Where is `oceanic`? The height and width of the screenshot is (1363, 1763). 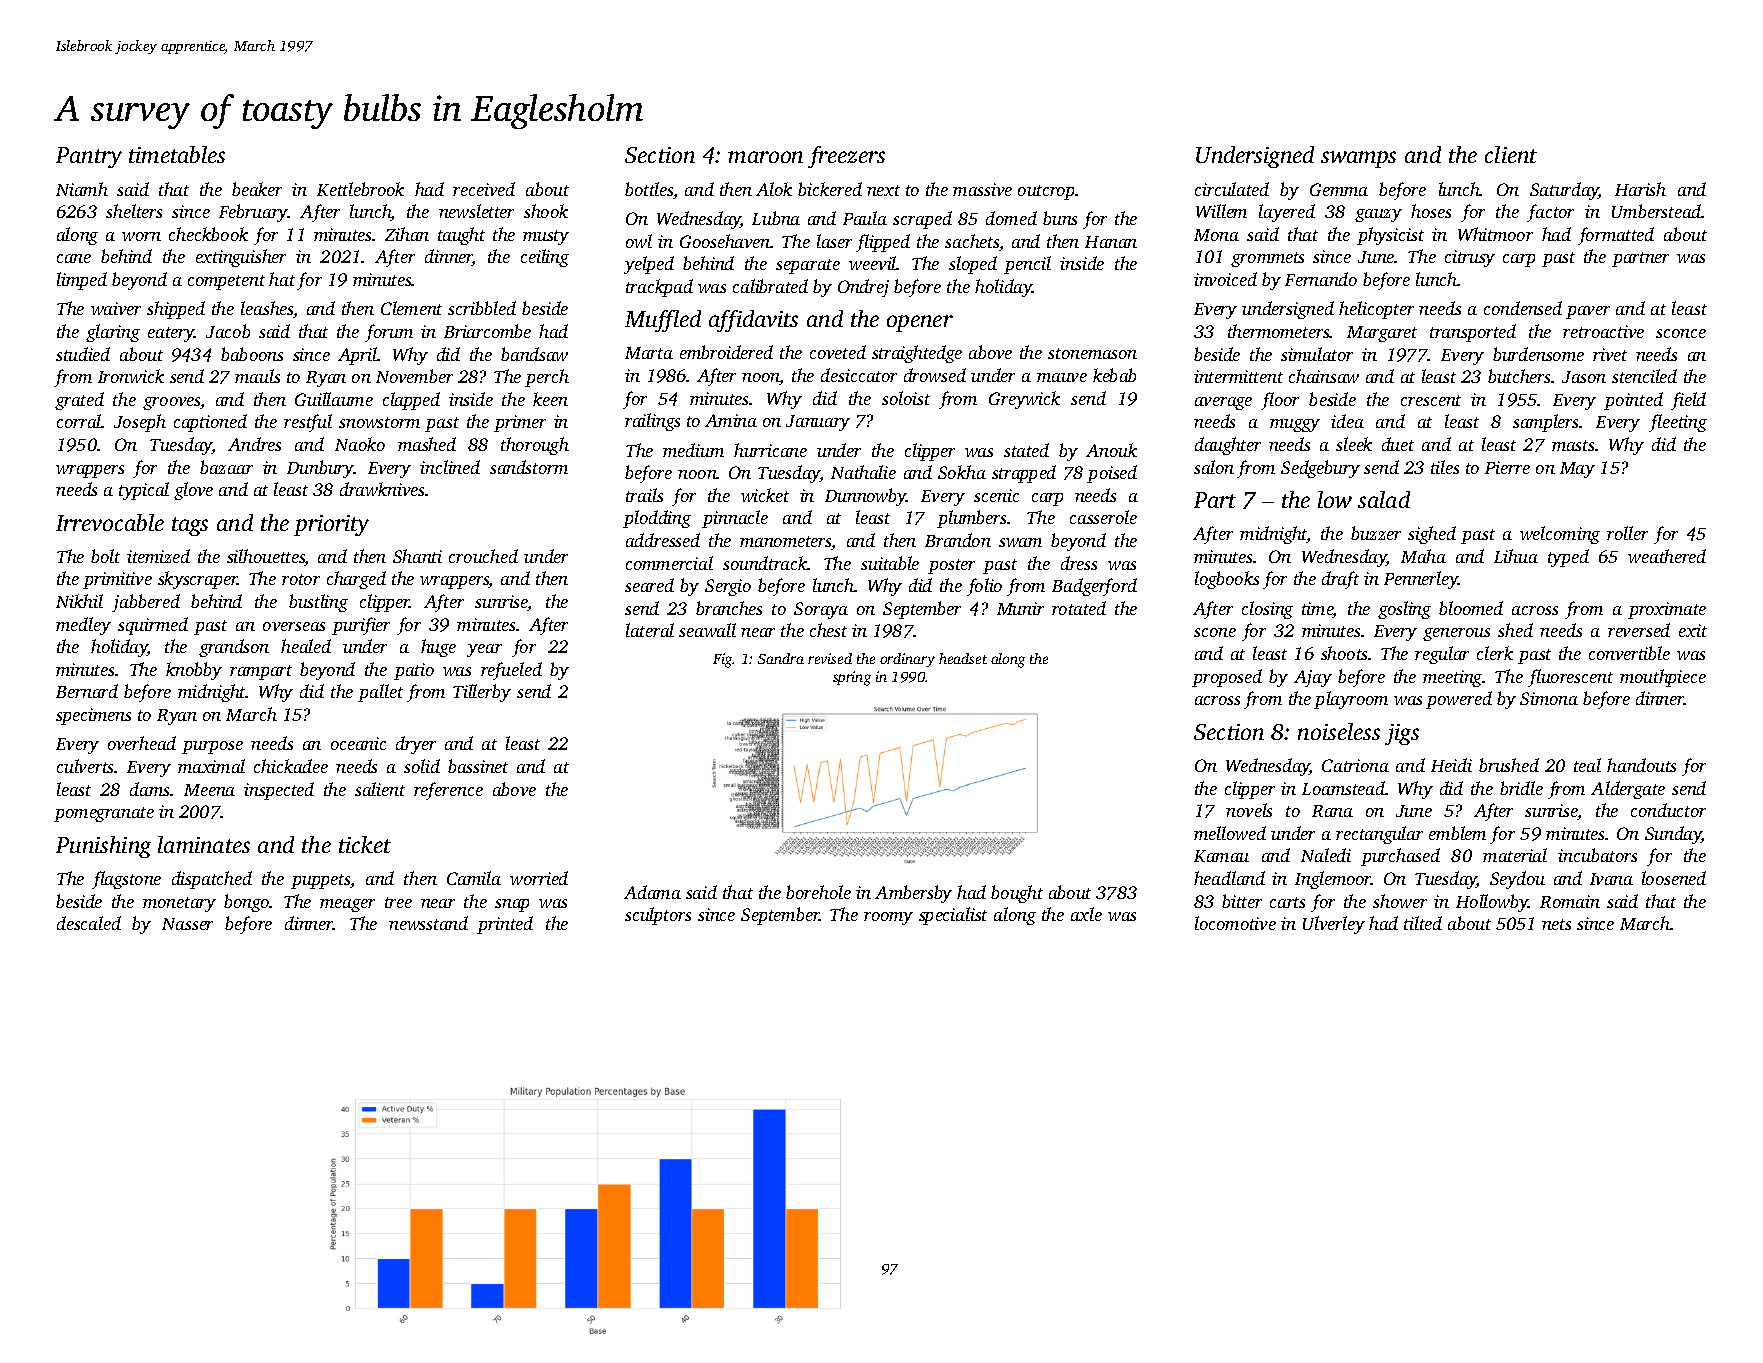 oceanic is located at coordinates (358, 743).
